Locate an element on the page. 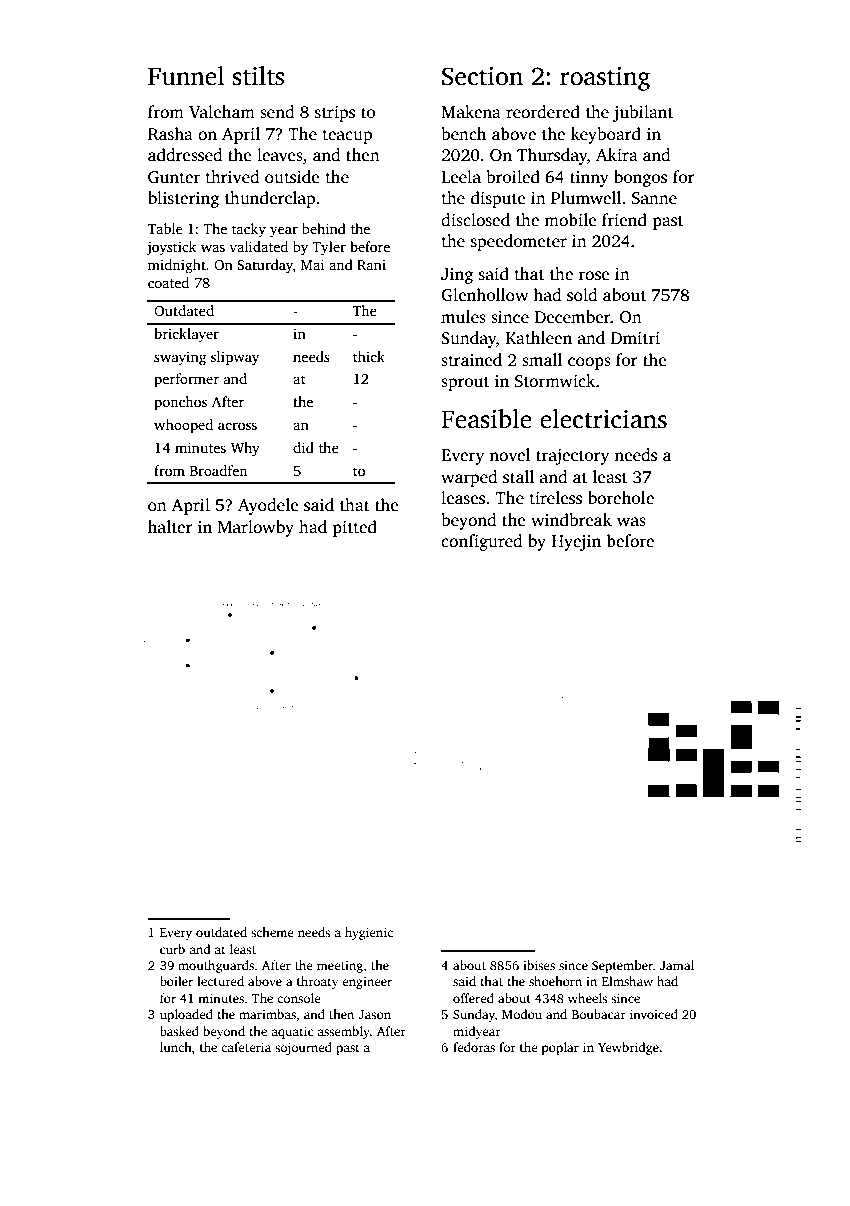 The image size is (850, 1206). lectured is located at coordinates (220, 981).
